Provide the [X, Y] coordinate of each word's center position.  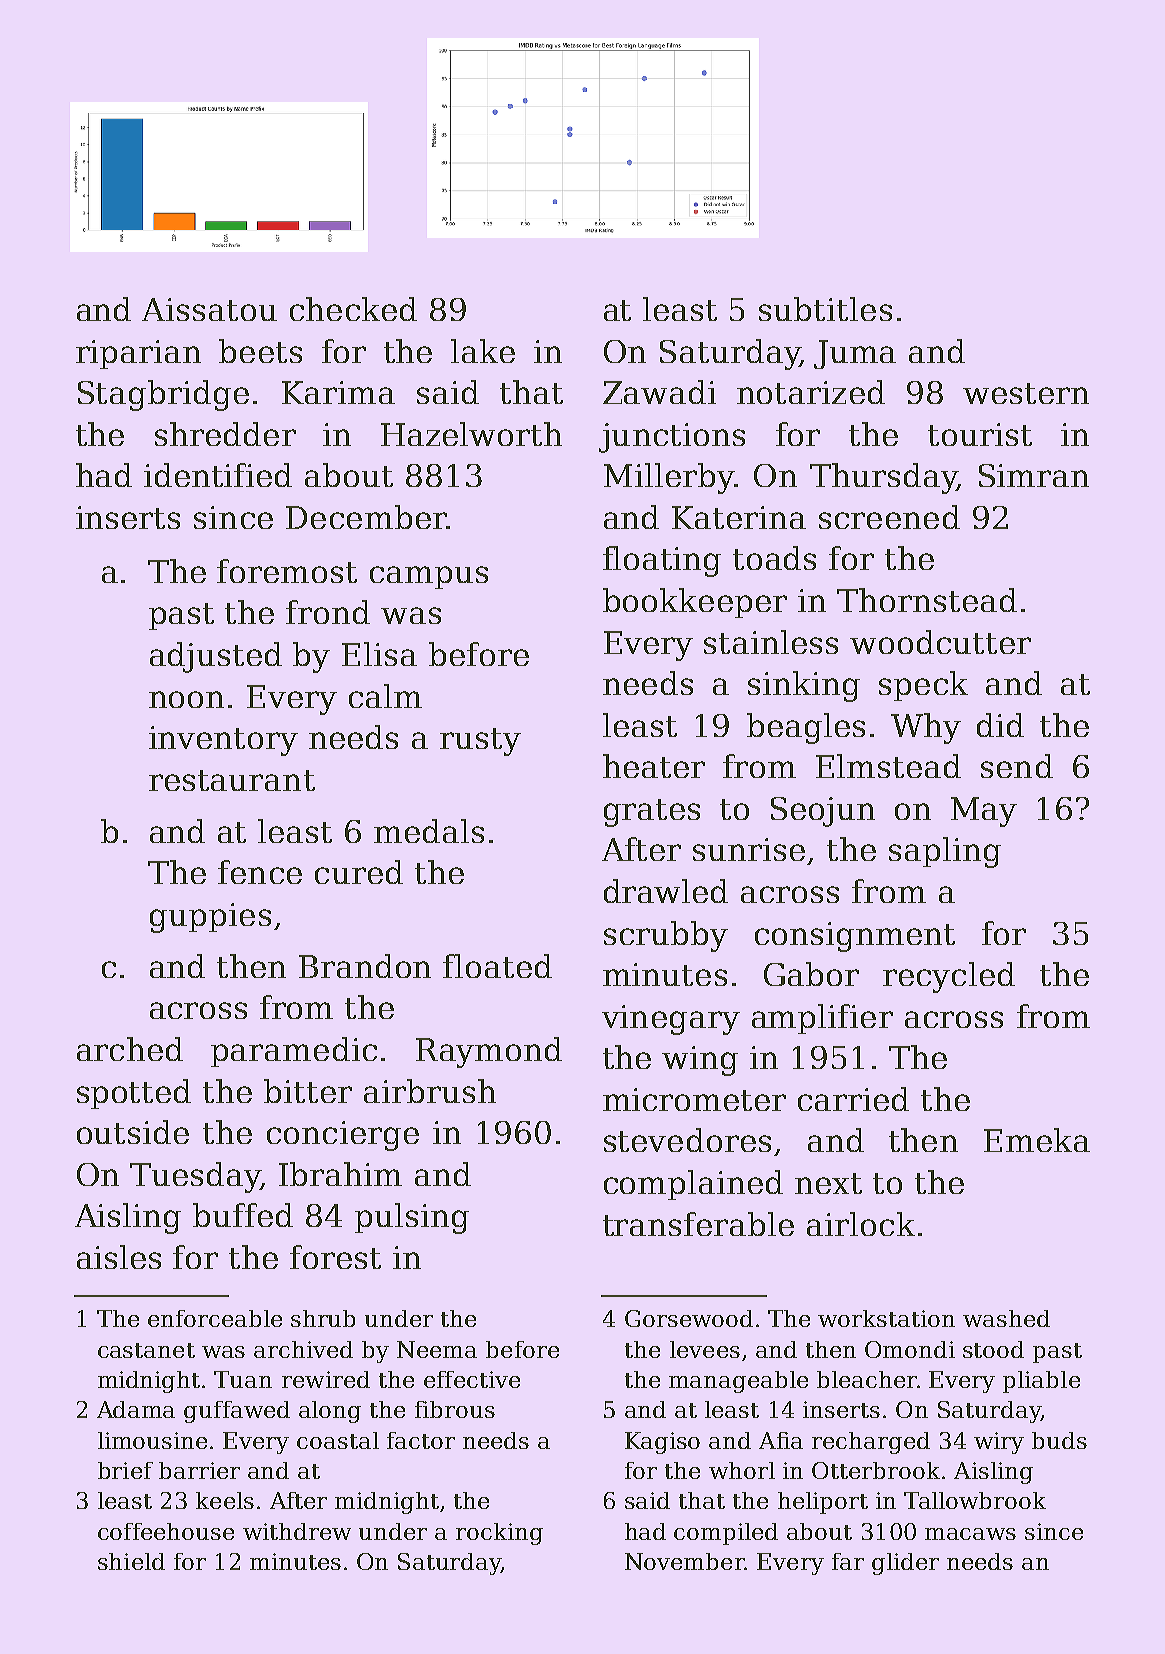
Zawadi [659, 392]
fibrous [455, 1409]
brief [125, 1470]
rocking [499, 1534]
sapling [945, 852]
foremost [287, 571]
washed [1006, 1318]
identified [218, 475]
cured [359, 872]
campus [429, 577]
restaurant [232, 780]
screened [889, 517]
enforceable [215, 1318]
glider [905, 1564]
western [1026, 393]
